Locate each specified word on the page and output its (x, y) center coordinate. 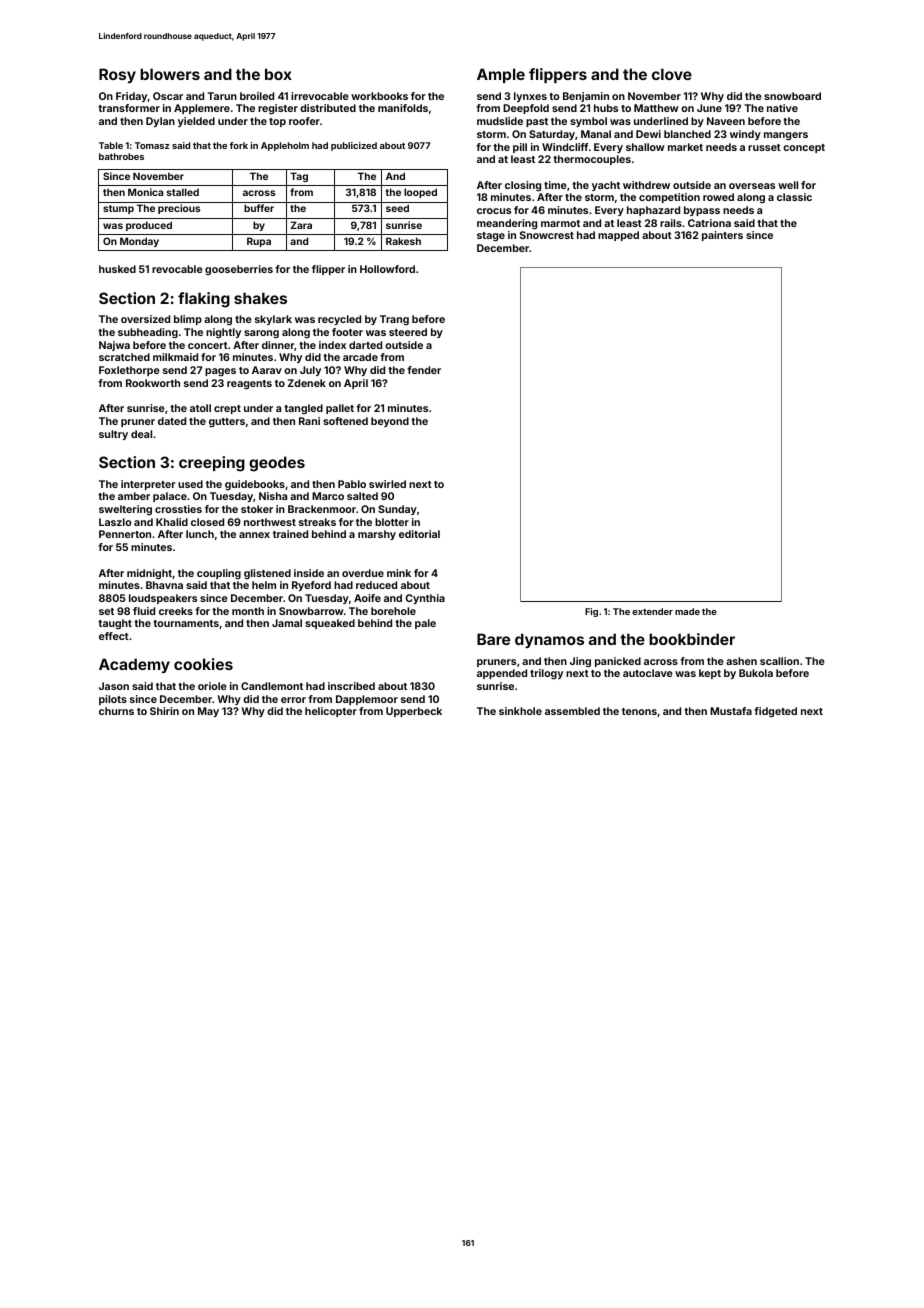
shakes (260, 298)
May (208, 712)
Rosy (117, 75)
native (782, 108)
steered (408, 332)
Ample (501, 75)
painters (722, 236)
